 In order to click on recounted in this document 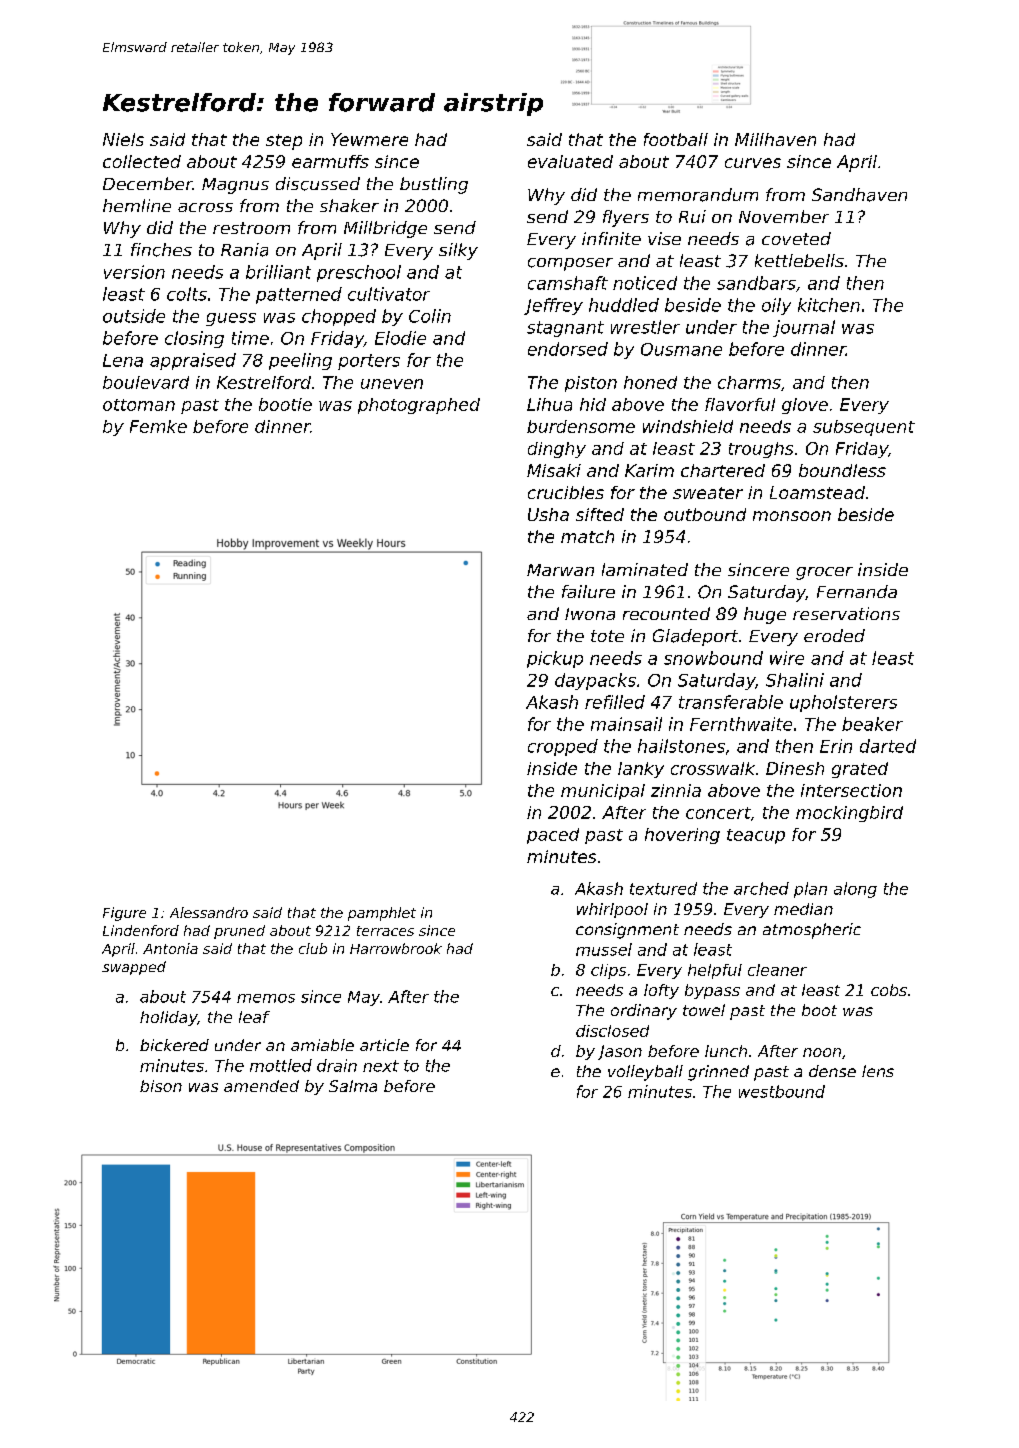, I will do `click(666, 613)`.
